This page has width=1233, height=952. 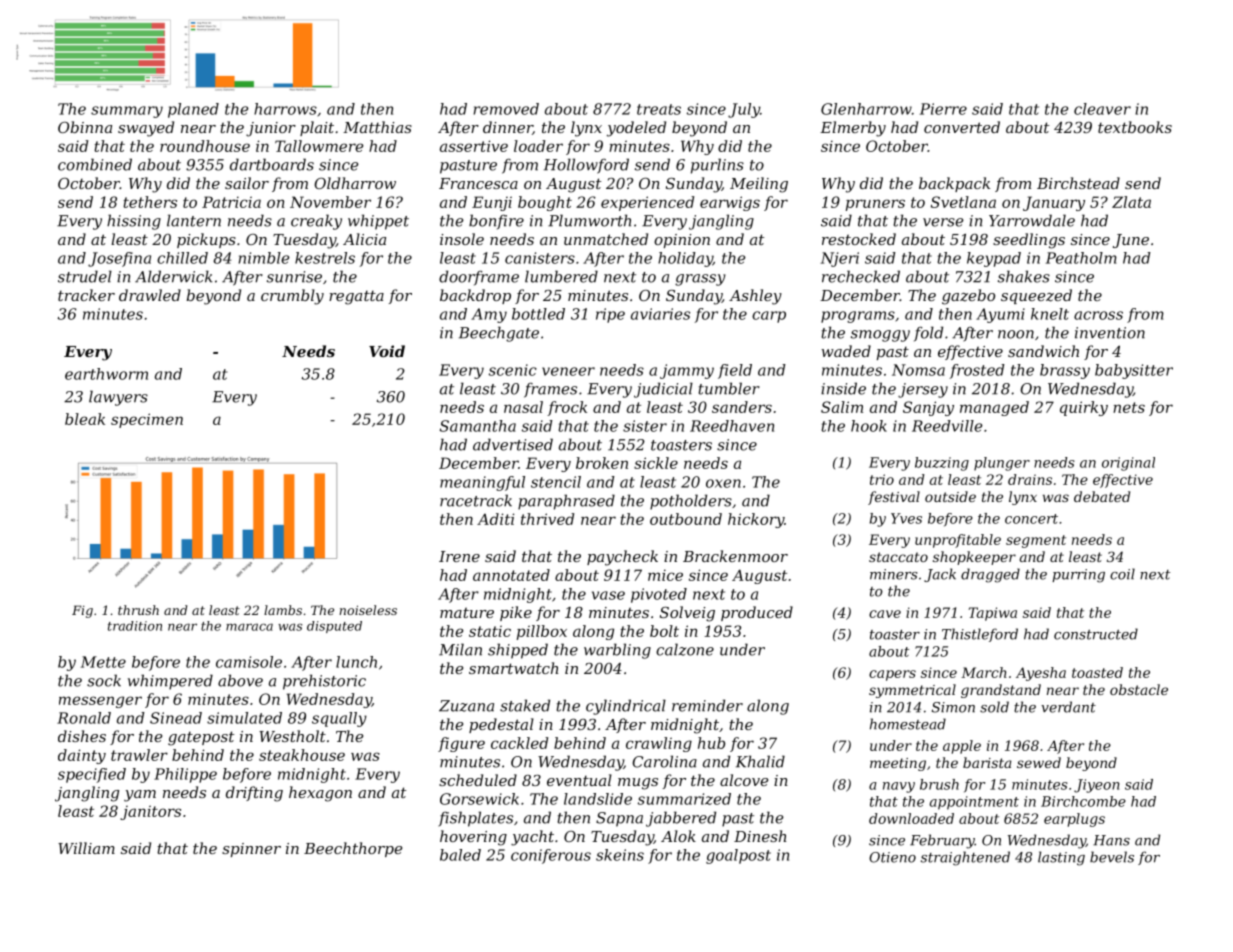 What do you see at coordinates (85, 276) in the page?
I see `strudel` at bounding box center [85, 276].
